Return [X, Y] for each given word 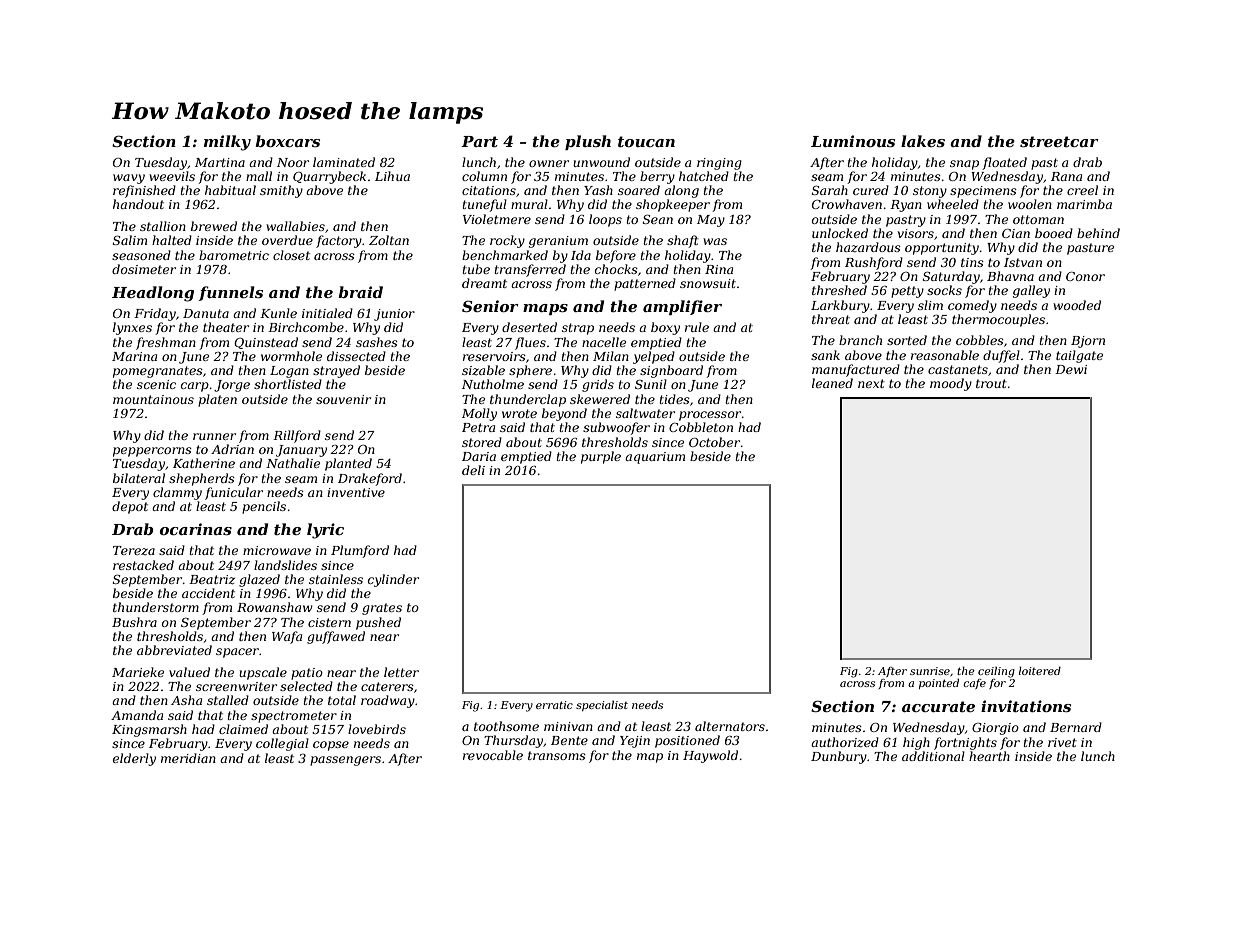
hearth [989, 756]
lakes [923, 141]
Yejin [635, 742]
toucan [646, 141]
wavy [129, 179]
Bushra [134, 622]
